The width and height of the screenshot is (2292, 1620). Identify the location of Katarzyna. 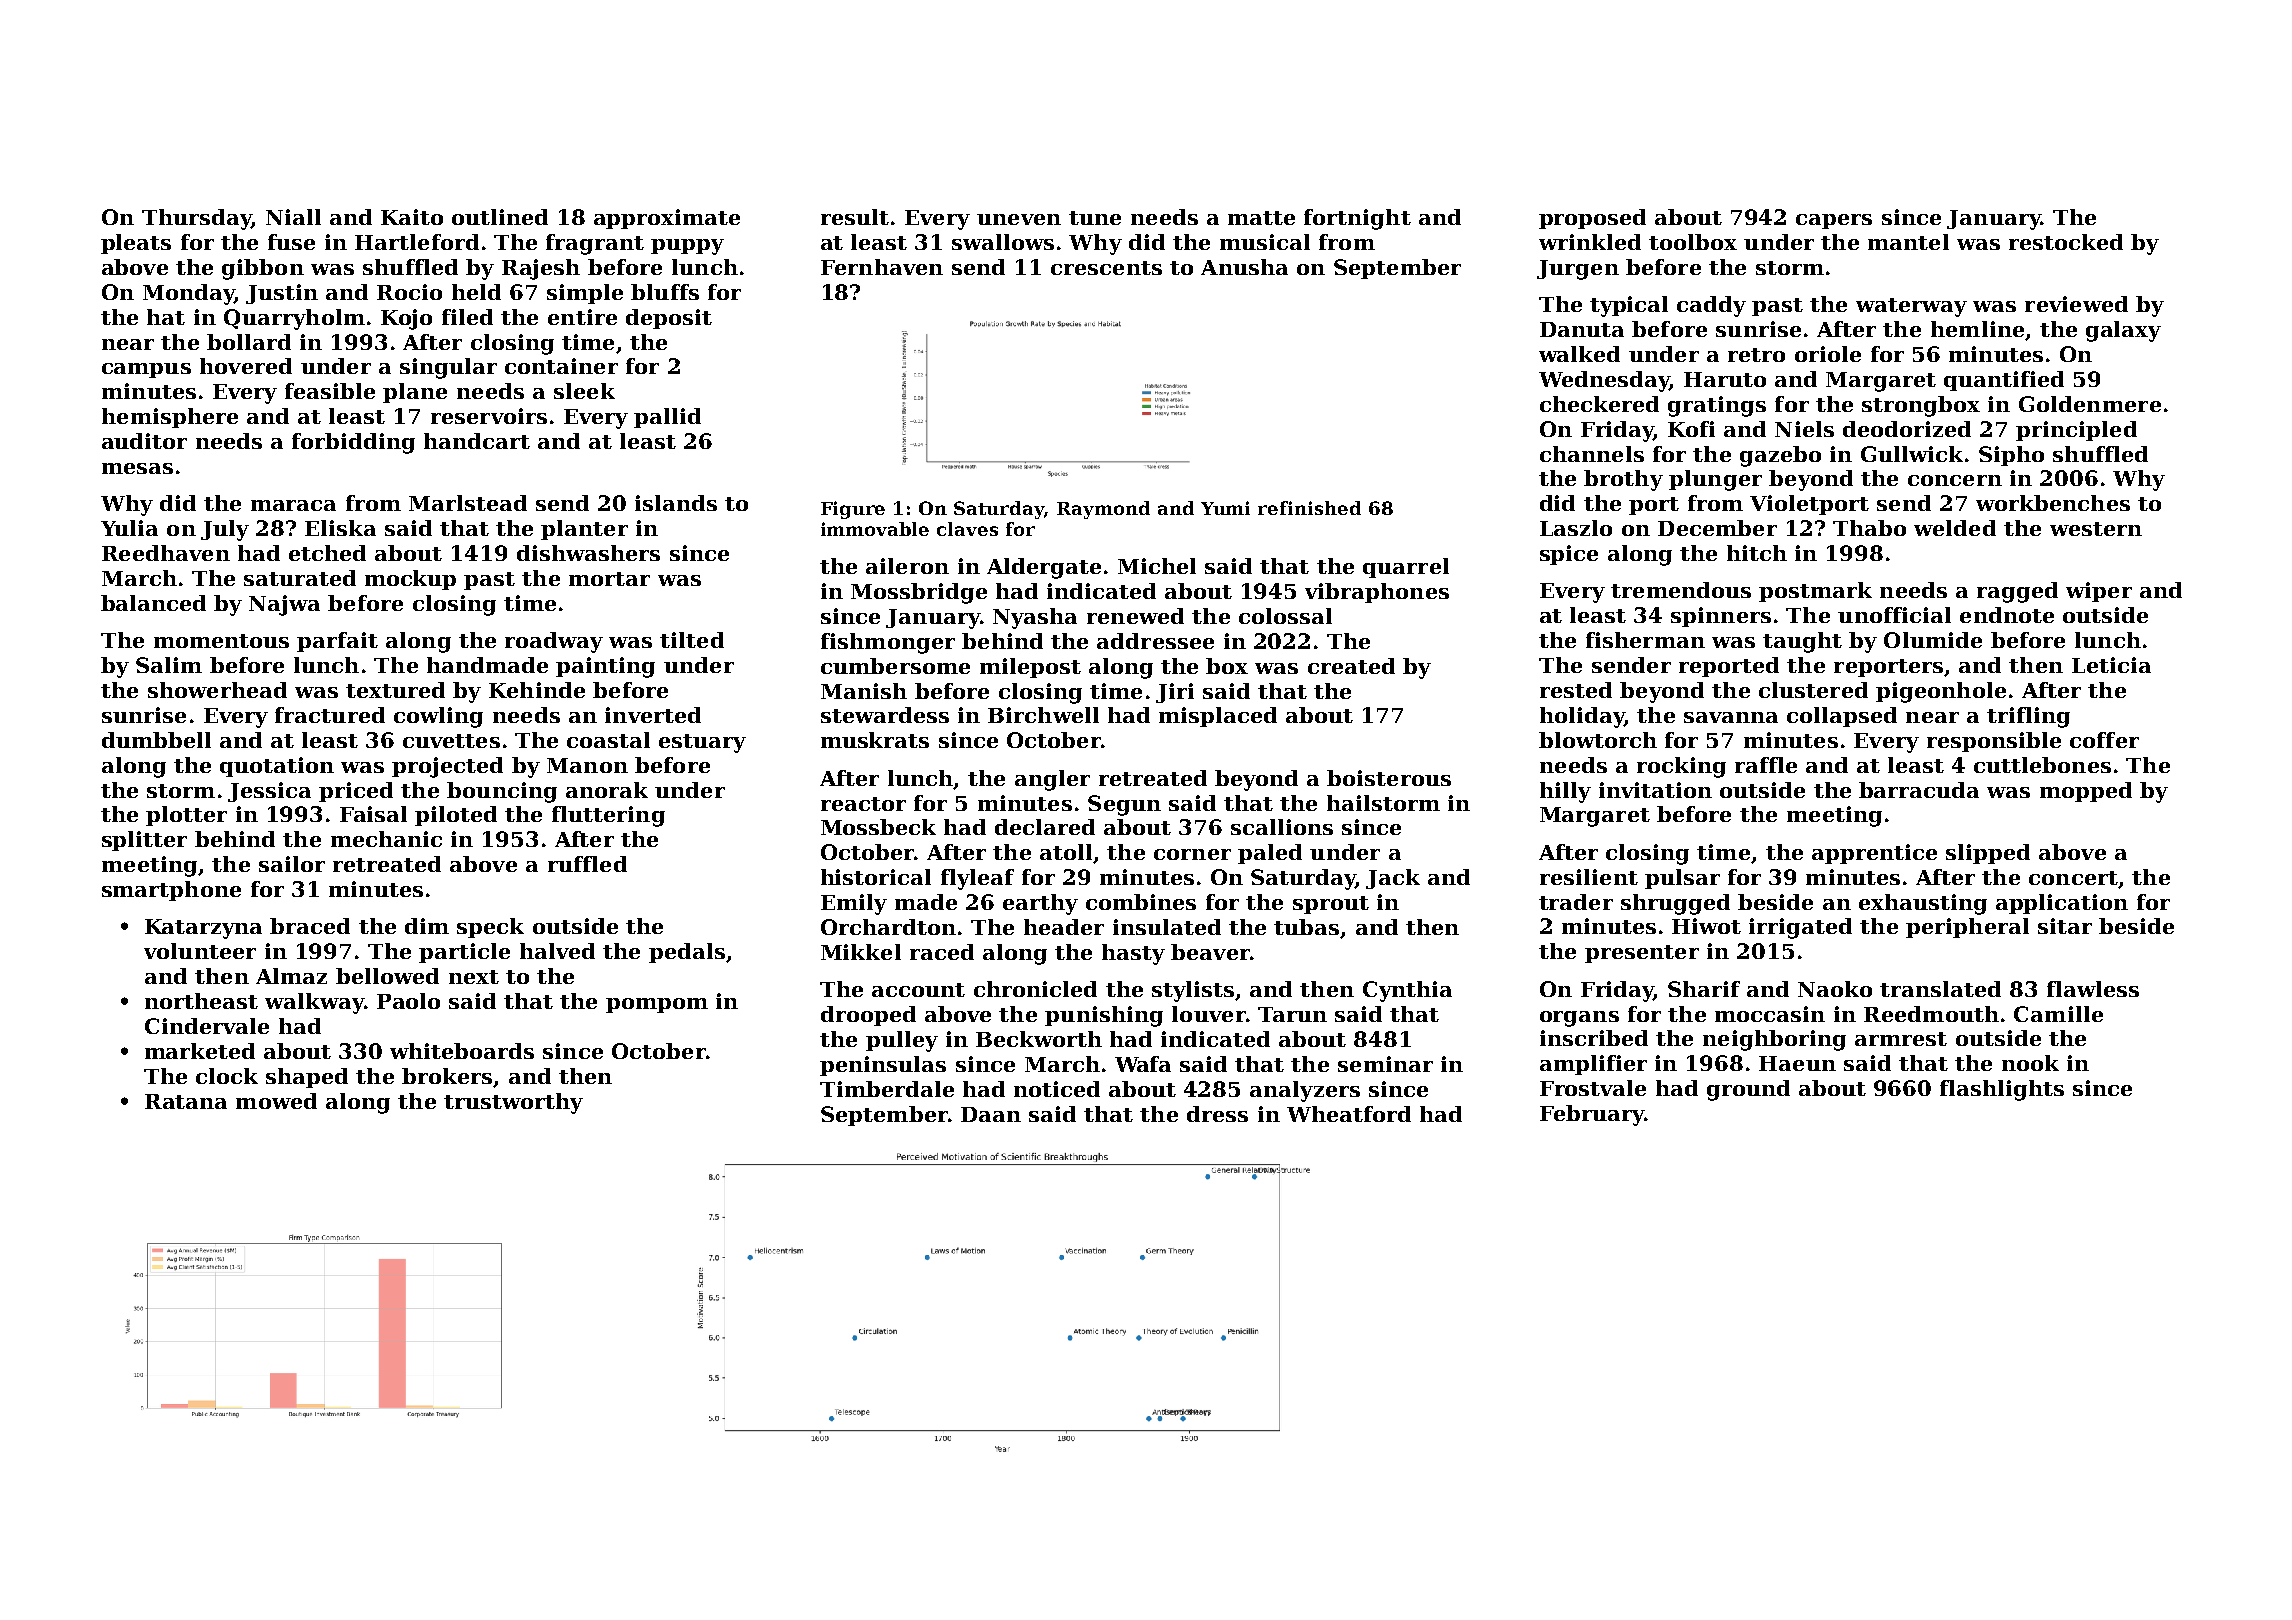
(203, 929).
